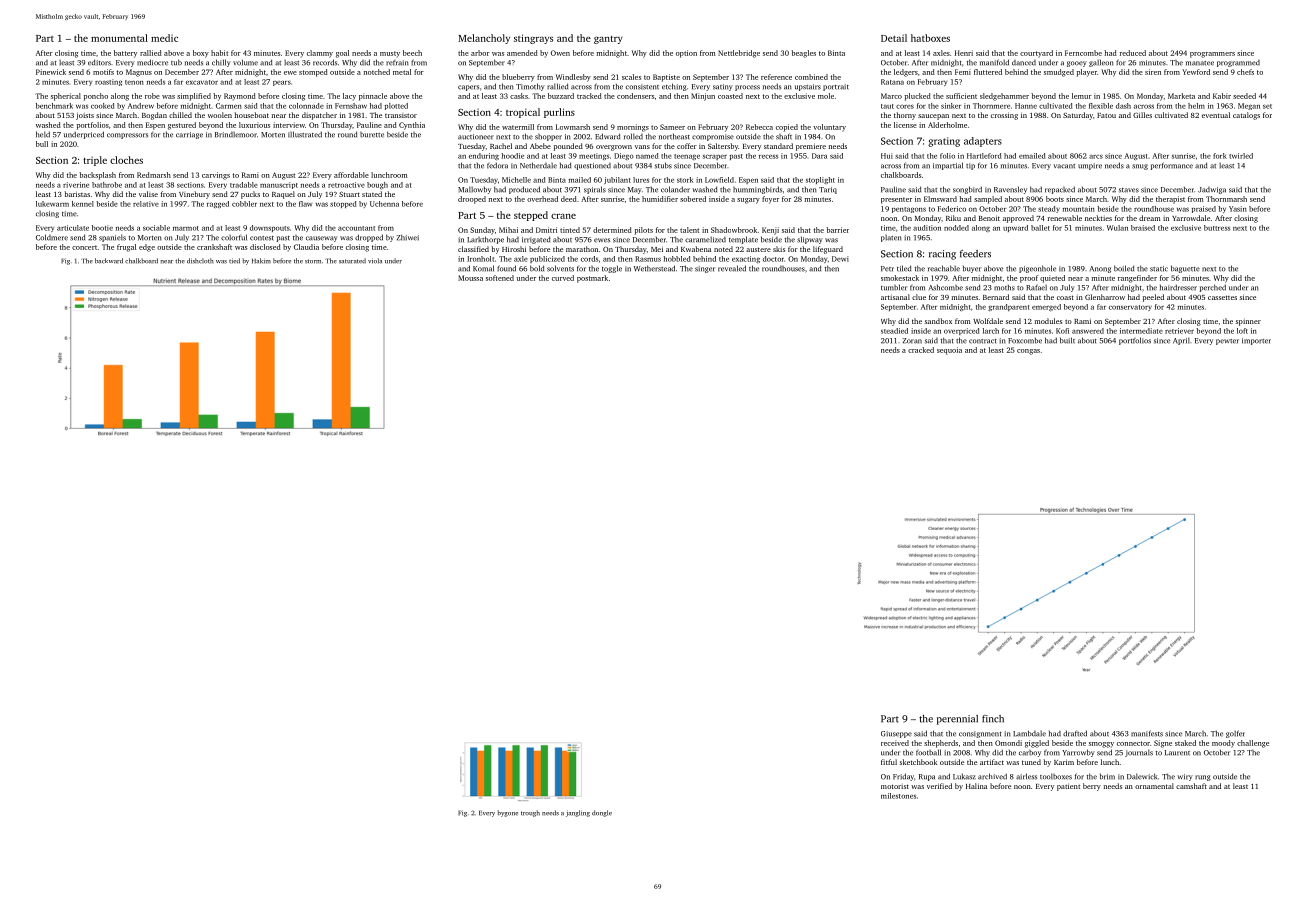 The image size is (1308, 924). What do you see at coordinates (896, 734) in the image?
I see `Giuseppe` at bounding box center [896, 734].
